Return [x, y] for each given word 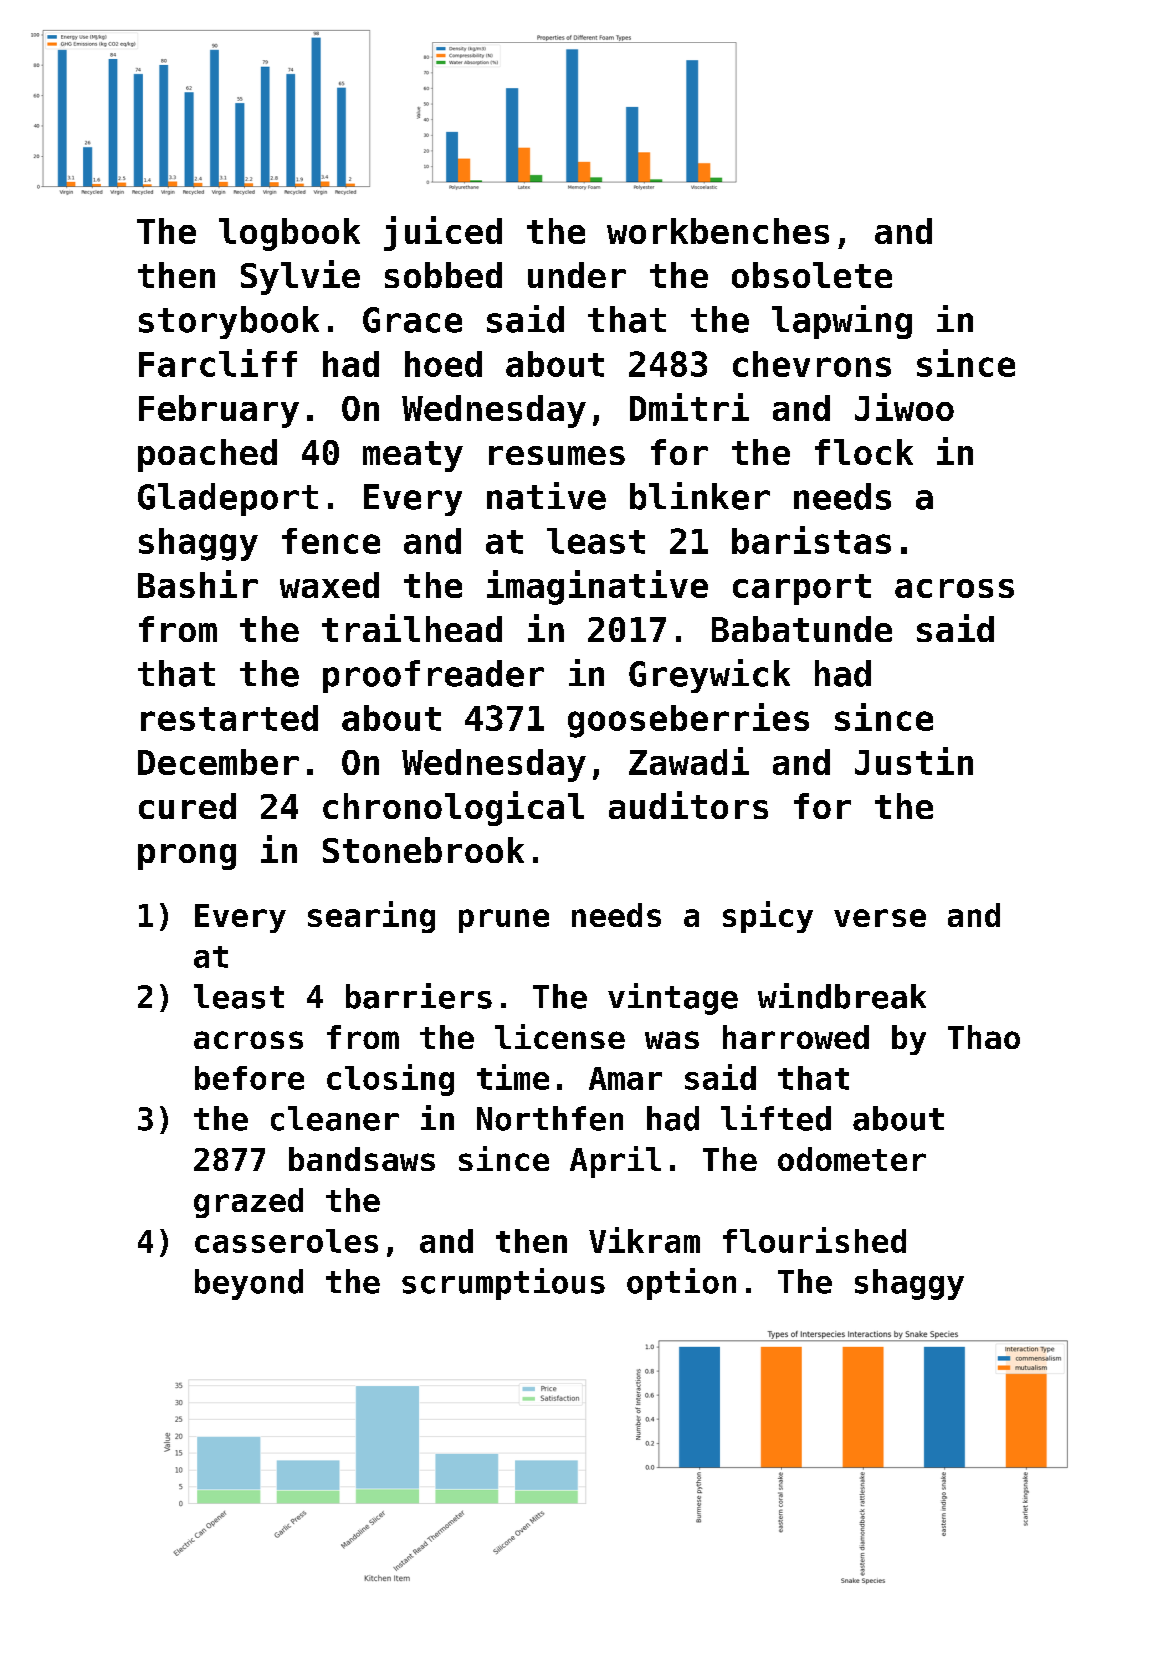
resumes [557, 455]
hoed [443, 364]
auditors [688, 805]
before [249, 1078]
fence [331, 541]
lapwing [842, 322]
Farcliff [218, 363]
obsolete [812, 275]
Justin [914, 761]
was [672, 1040]
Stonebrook [423, 850]
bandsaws [362, 1159]
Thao [984, 1037]
